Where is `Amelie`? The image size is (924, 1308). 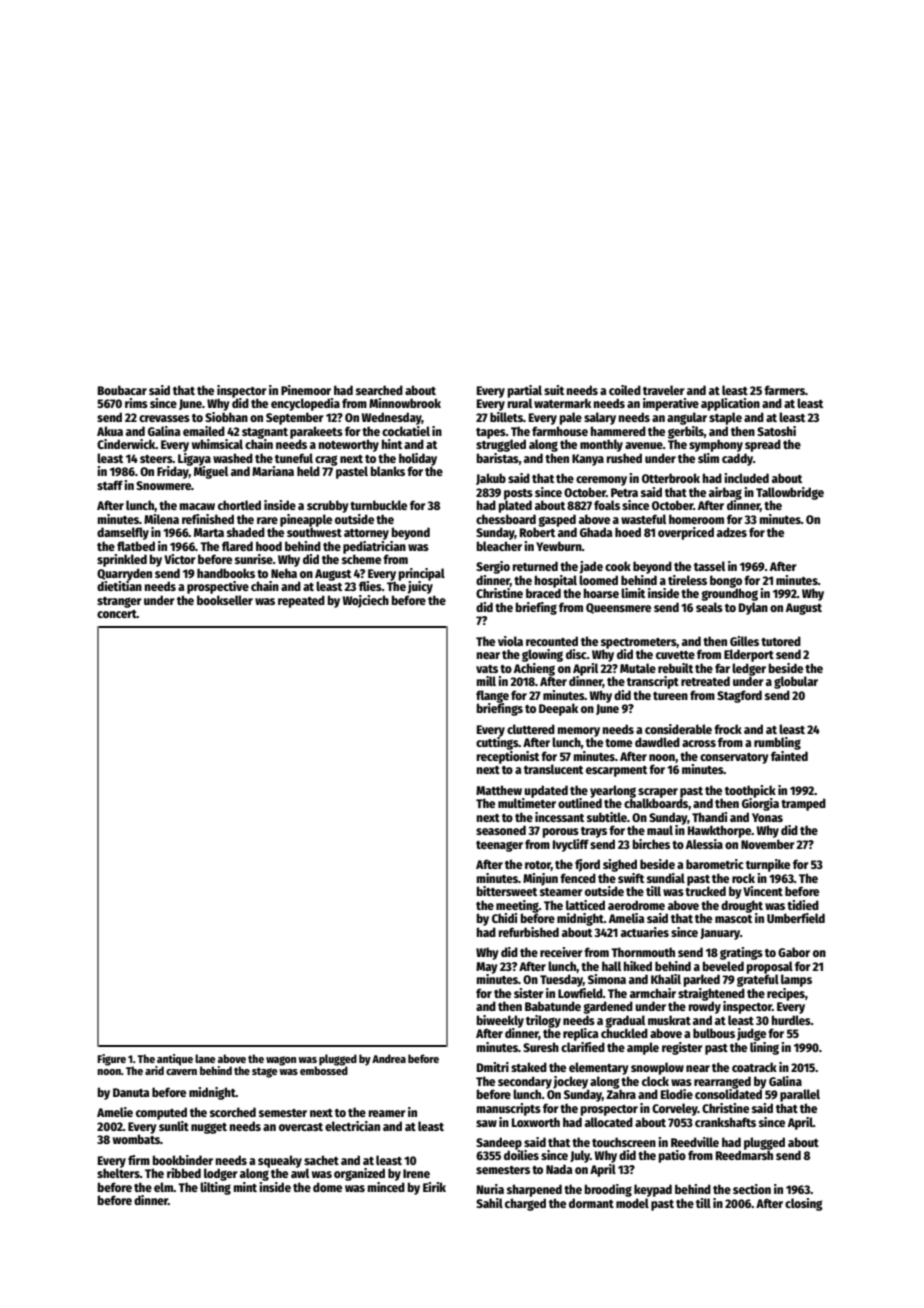 Amelie is located at coordinates (115, 1112).
